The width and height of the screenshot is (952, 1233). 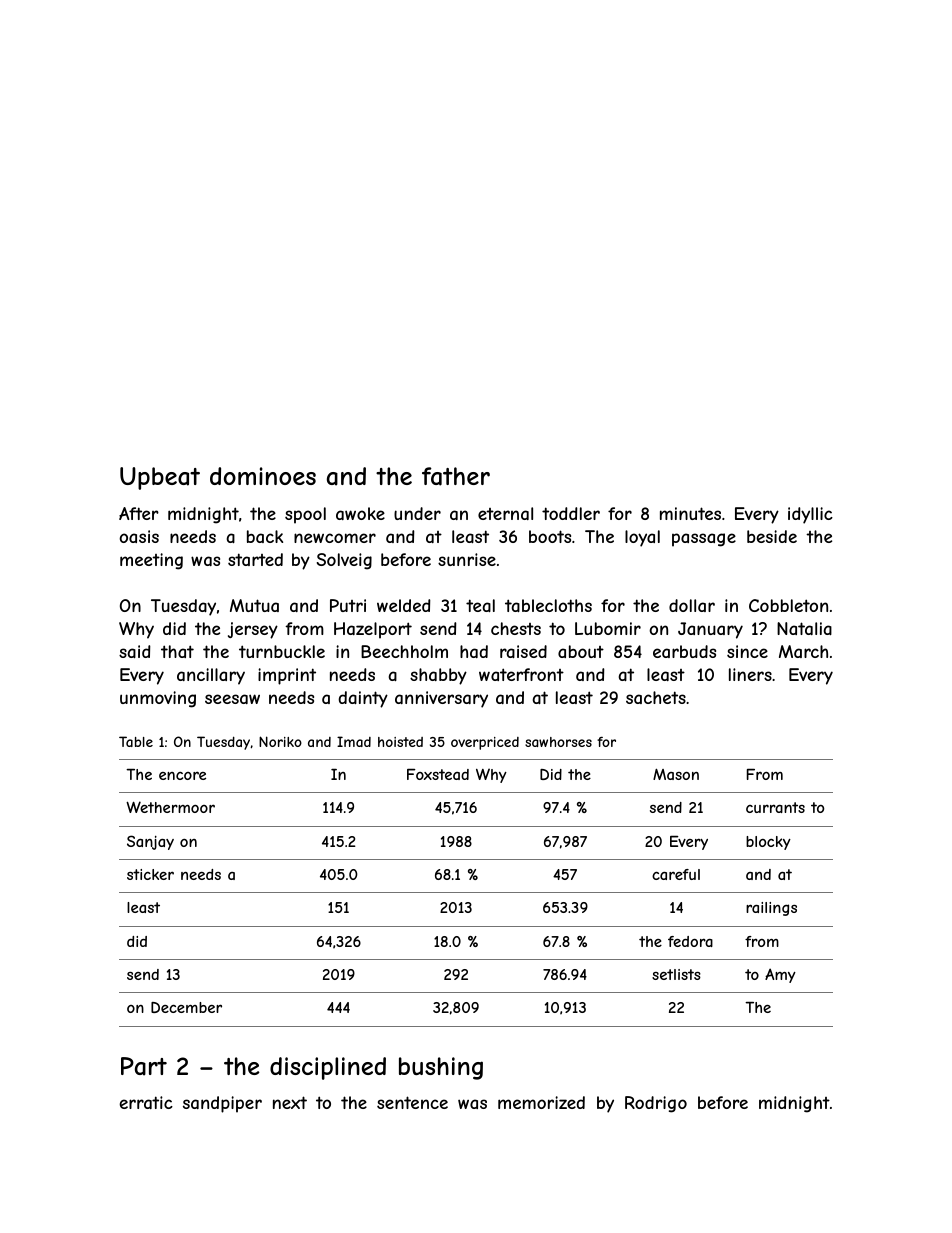 I want to click on Wethermoor, so click(x=170, y=807).
